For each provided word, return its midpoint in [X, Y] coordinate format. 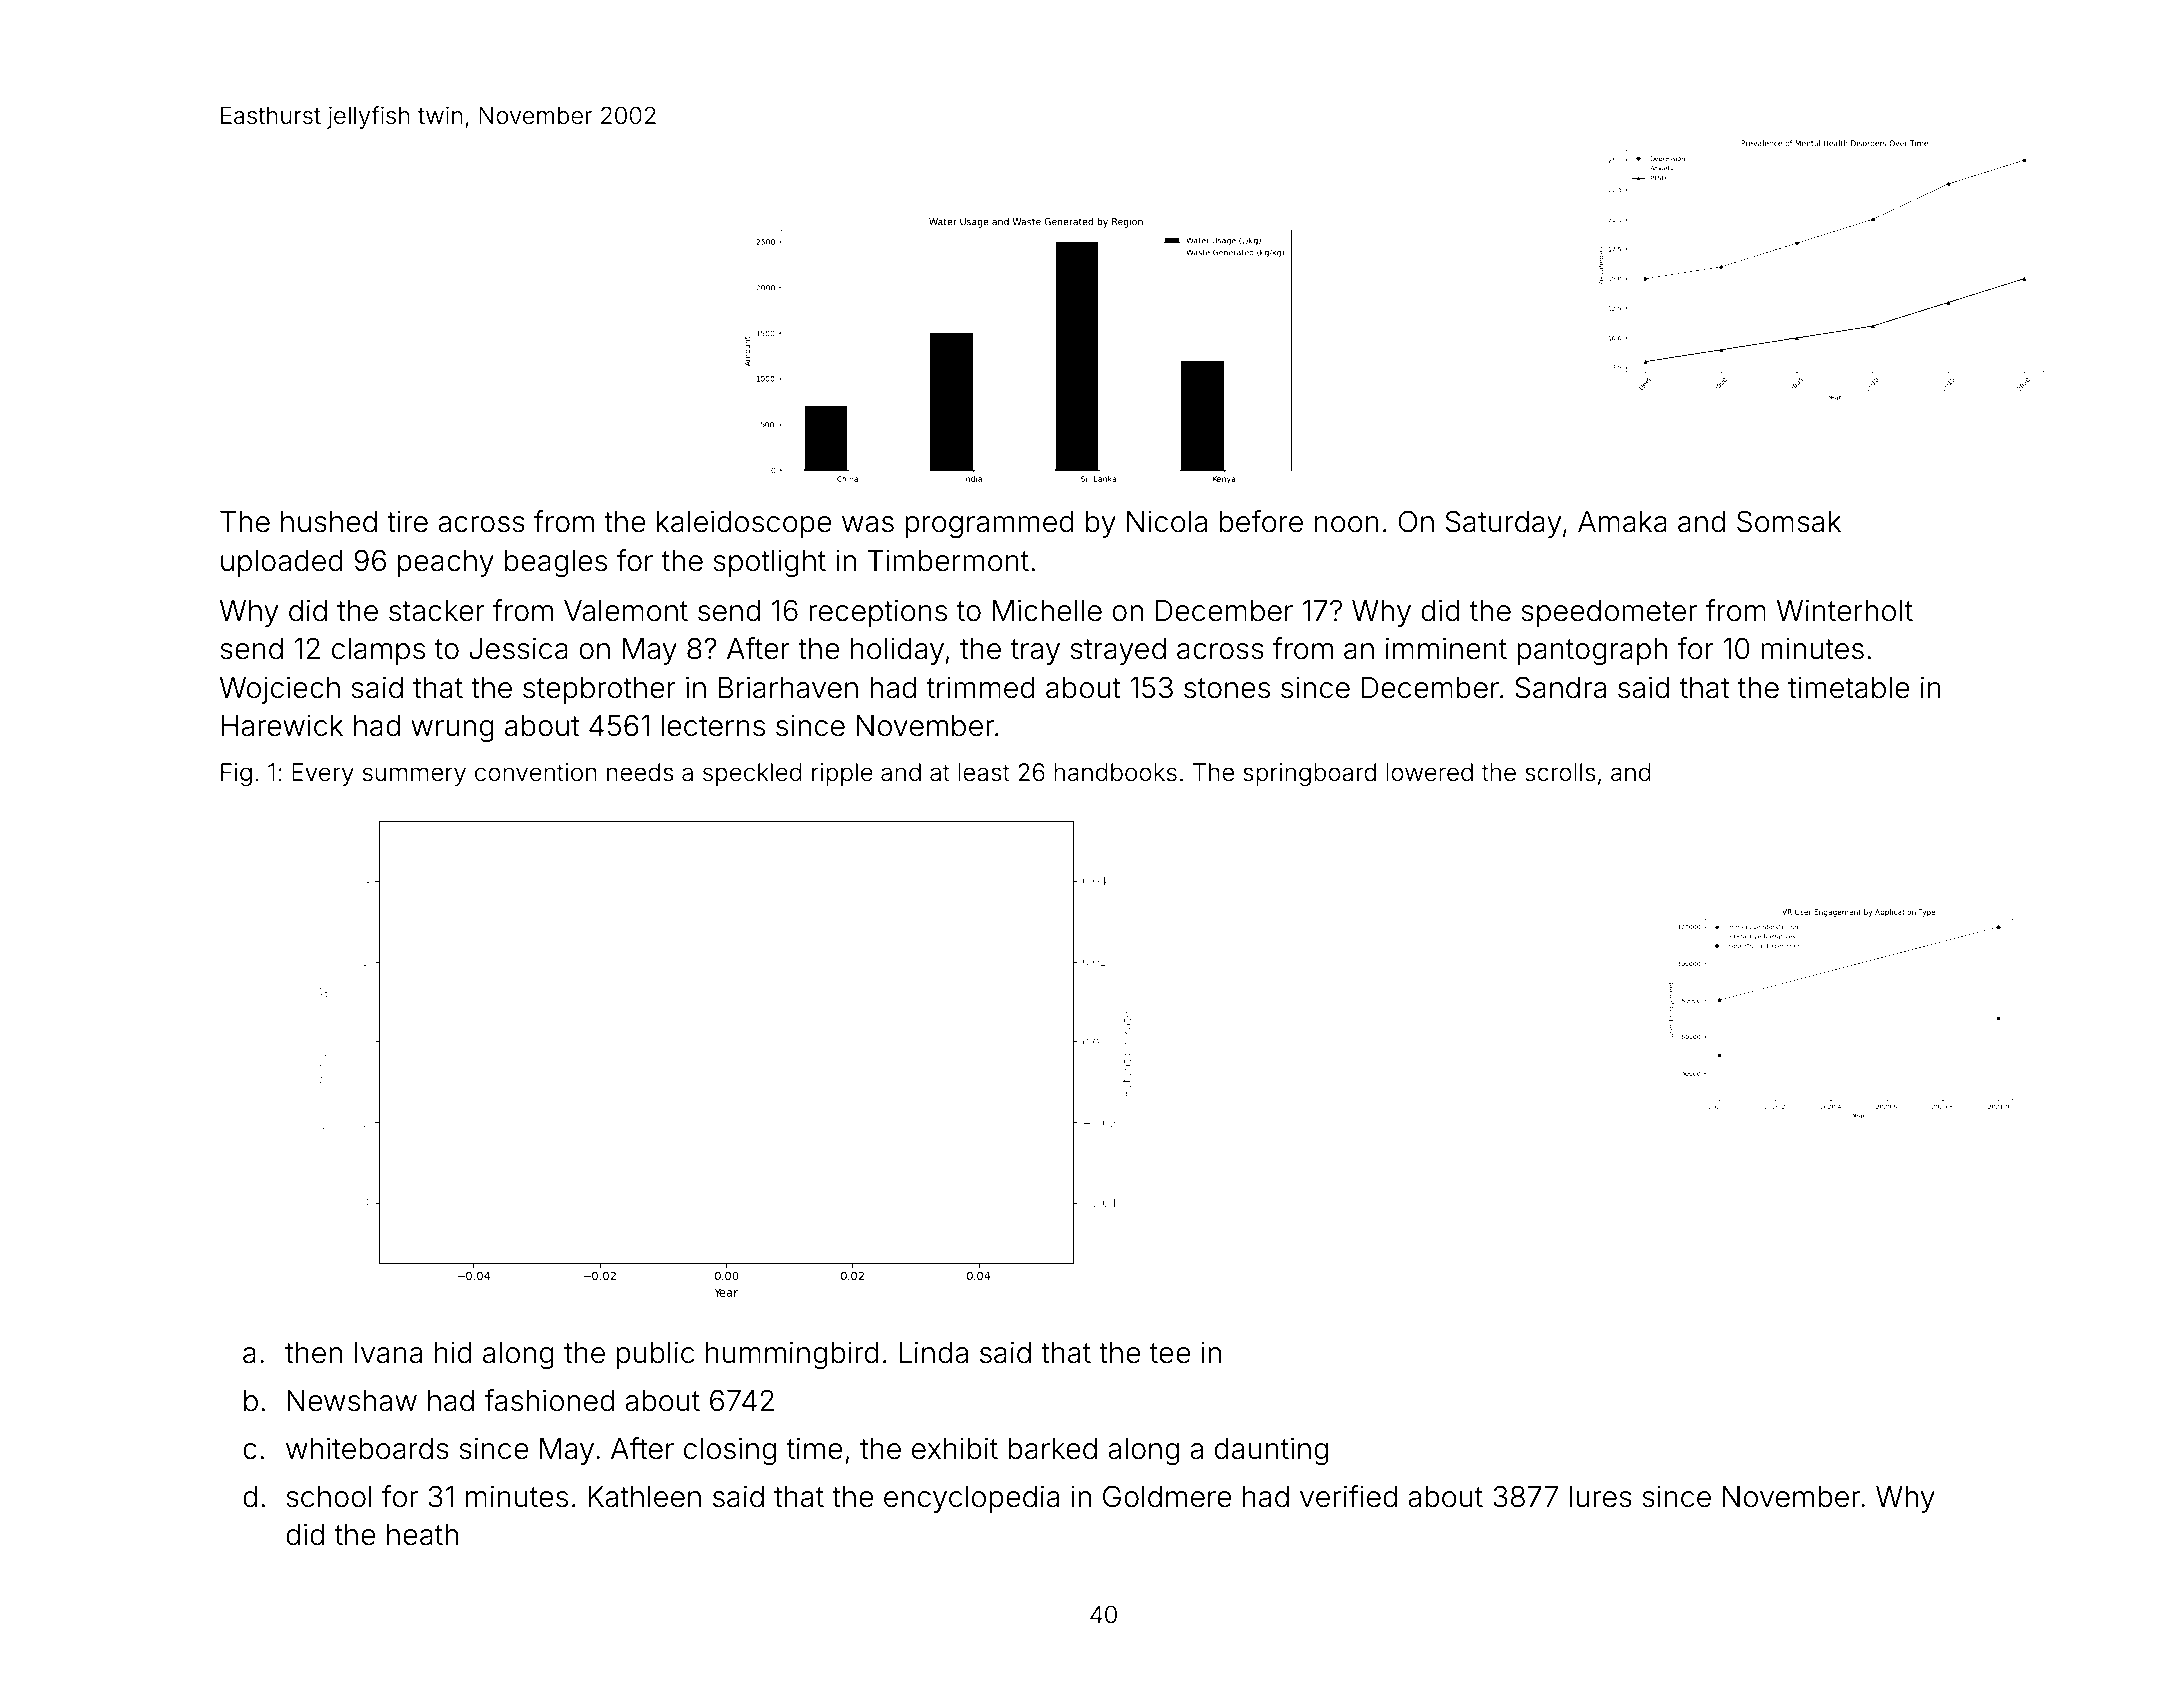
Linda [933, 1352]
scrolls [1560, 772]
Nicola [1167, 522]
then [313, 1353]
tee [1170, 1353]
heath [422, 1535]
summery [414, 776]
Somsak [1789, 521]
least [984, 772]
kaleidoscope [744, 524]
